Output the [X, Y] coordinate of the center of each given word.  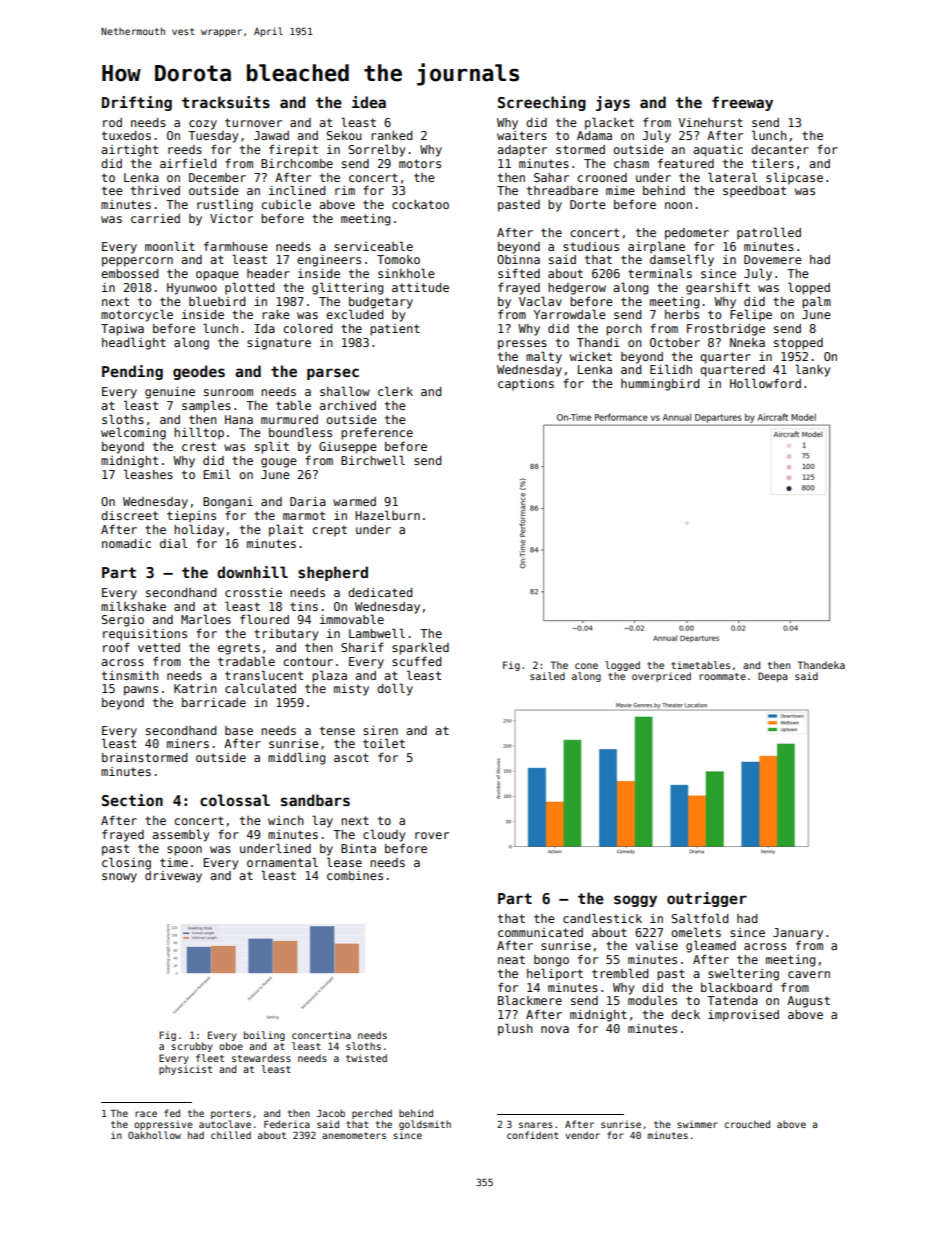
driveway [173, 877]
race [146, 1114]
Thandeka [821, 665]
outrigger [707, 899]
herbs [682, 314]
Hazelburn [387, 515]
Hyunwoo [192, 289]
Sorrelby [376, 150]
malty [544, 357]
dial [173, 543]
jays [613, 103]
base [239, 730]
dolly [395, 689]
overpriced [661, 677]
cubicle [286, 204]
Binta [358, 848]
